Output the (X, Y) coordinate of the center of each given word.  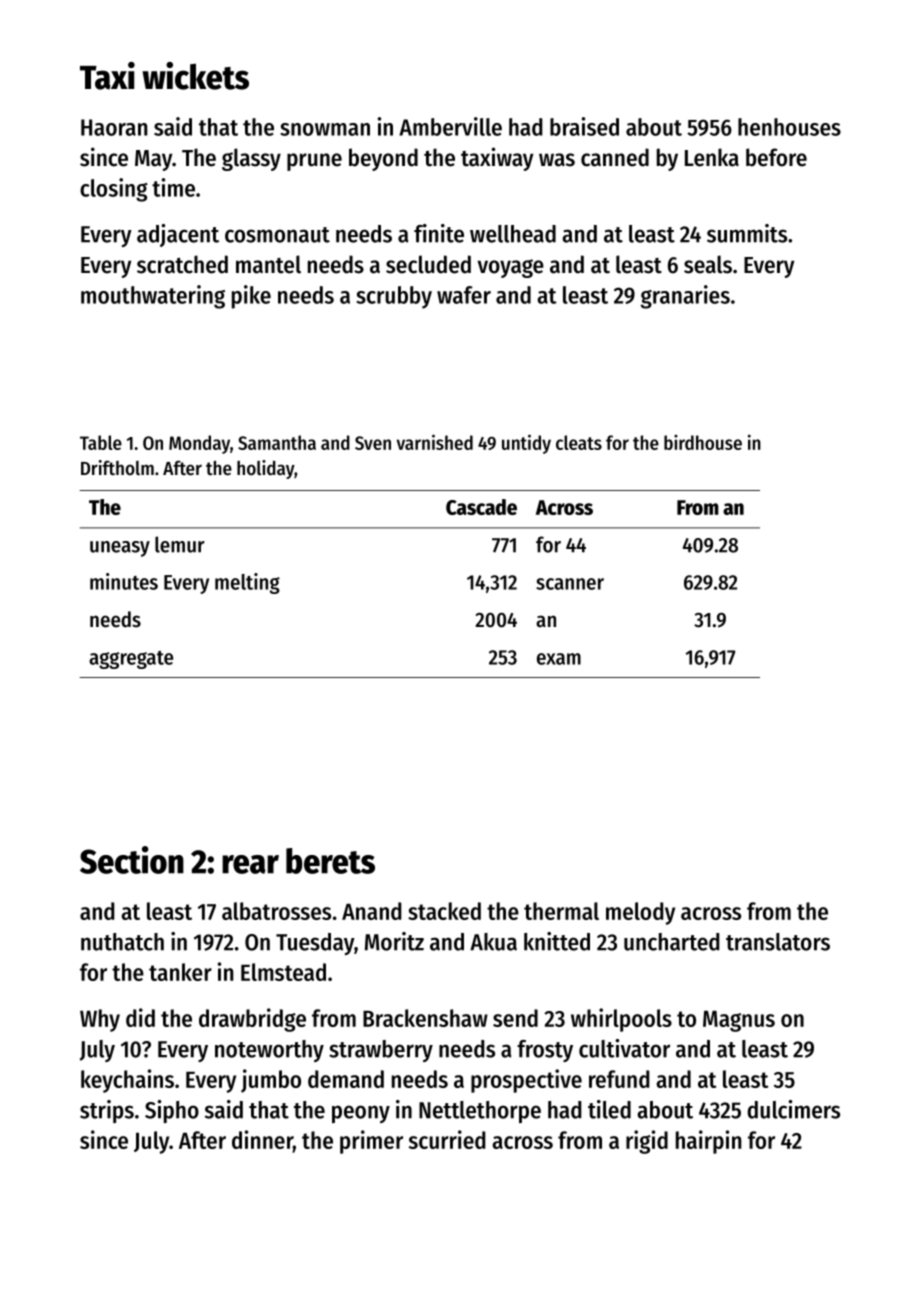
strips (107, 1111)
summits (747, 233)
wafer (464, 295)
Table (101, 442)
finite (439, 233)
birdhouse (703, 442)
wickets (195, 76)
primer (371, 1142)
